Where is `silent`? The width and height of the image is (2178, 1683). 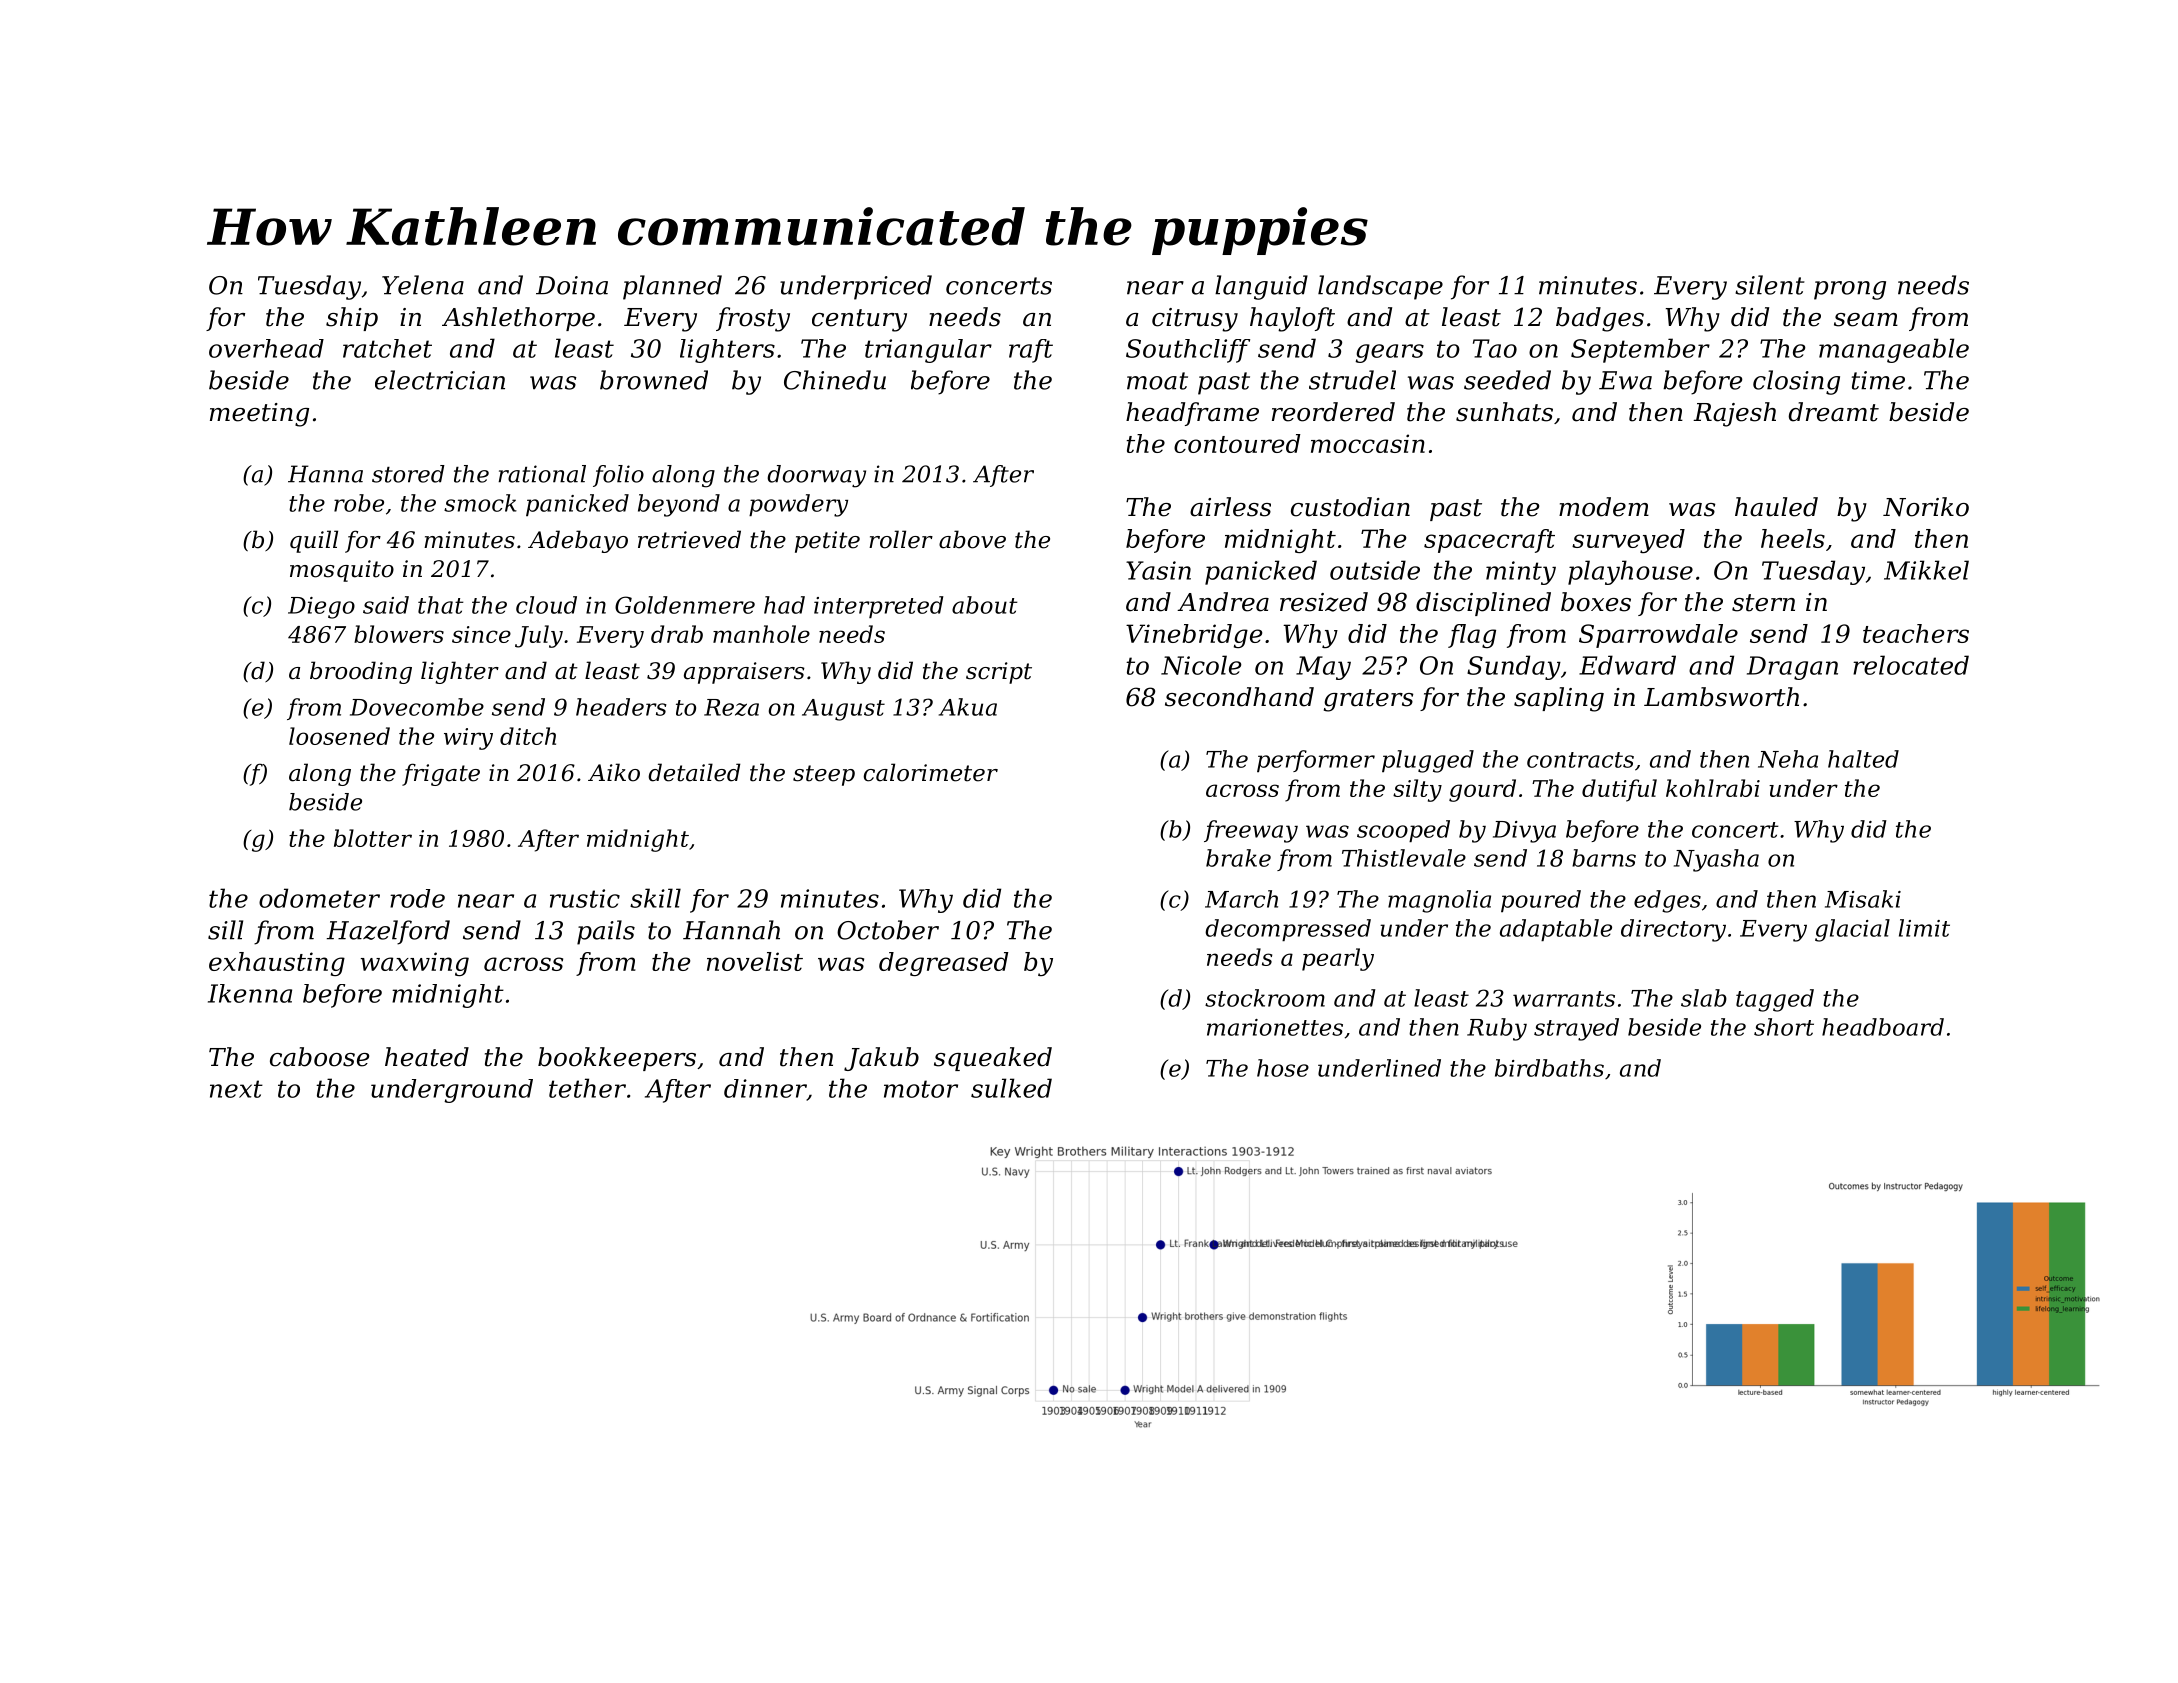
silent is located at coordinates (1770, 285).
